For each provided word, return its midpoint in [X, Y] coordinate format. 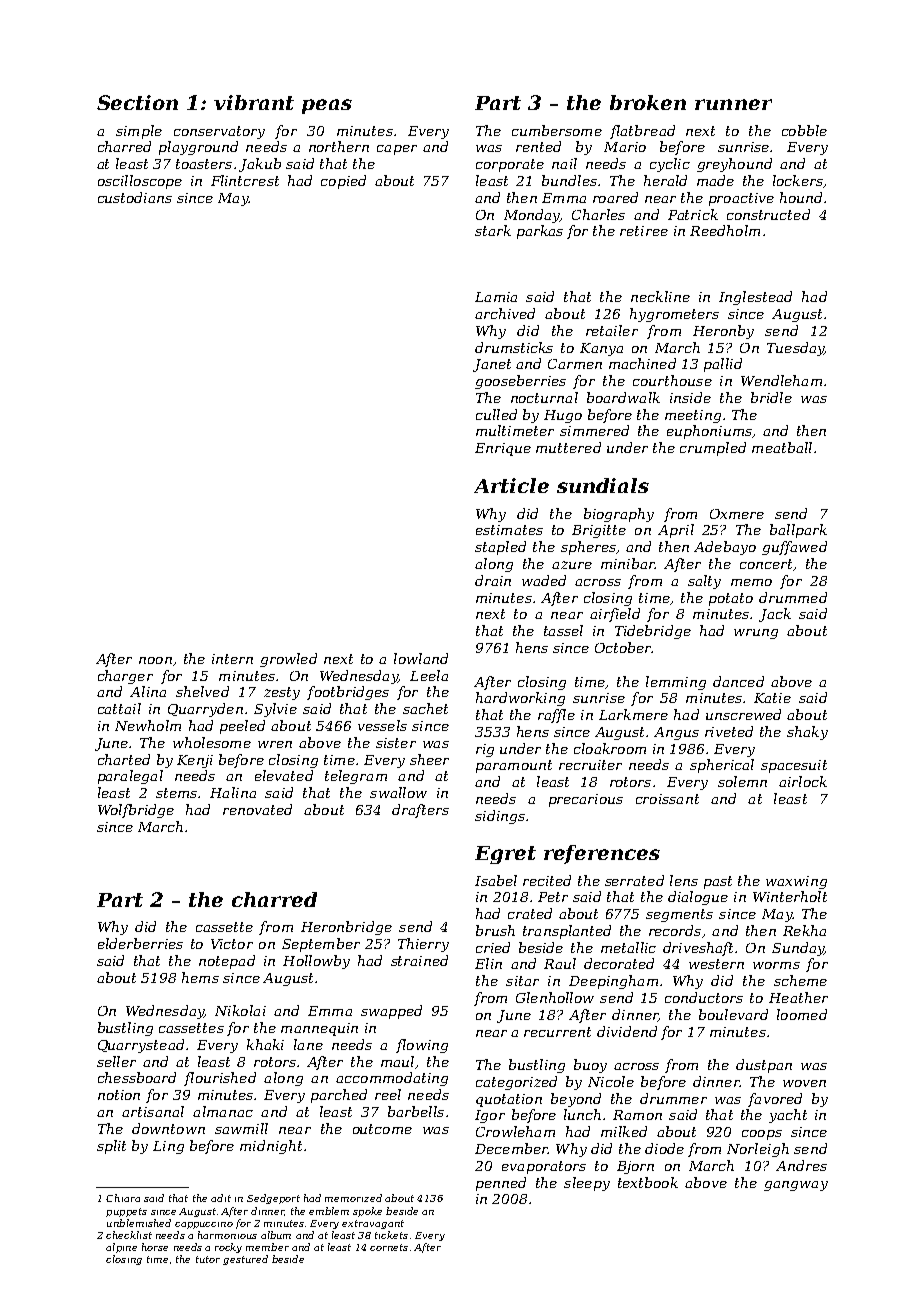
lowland [421, 658]
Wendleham [781, 380]
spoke [367, 1212]
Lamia [496, 297]
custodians [135, 197]
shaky [807, 733]
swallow [398, 792]
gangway [796, 1186]
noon [155, 660]
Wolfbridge [136, 811]
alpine [121, 1248]
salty [704, 582]
